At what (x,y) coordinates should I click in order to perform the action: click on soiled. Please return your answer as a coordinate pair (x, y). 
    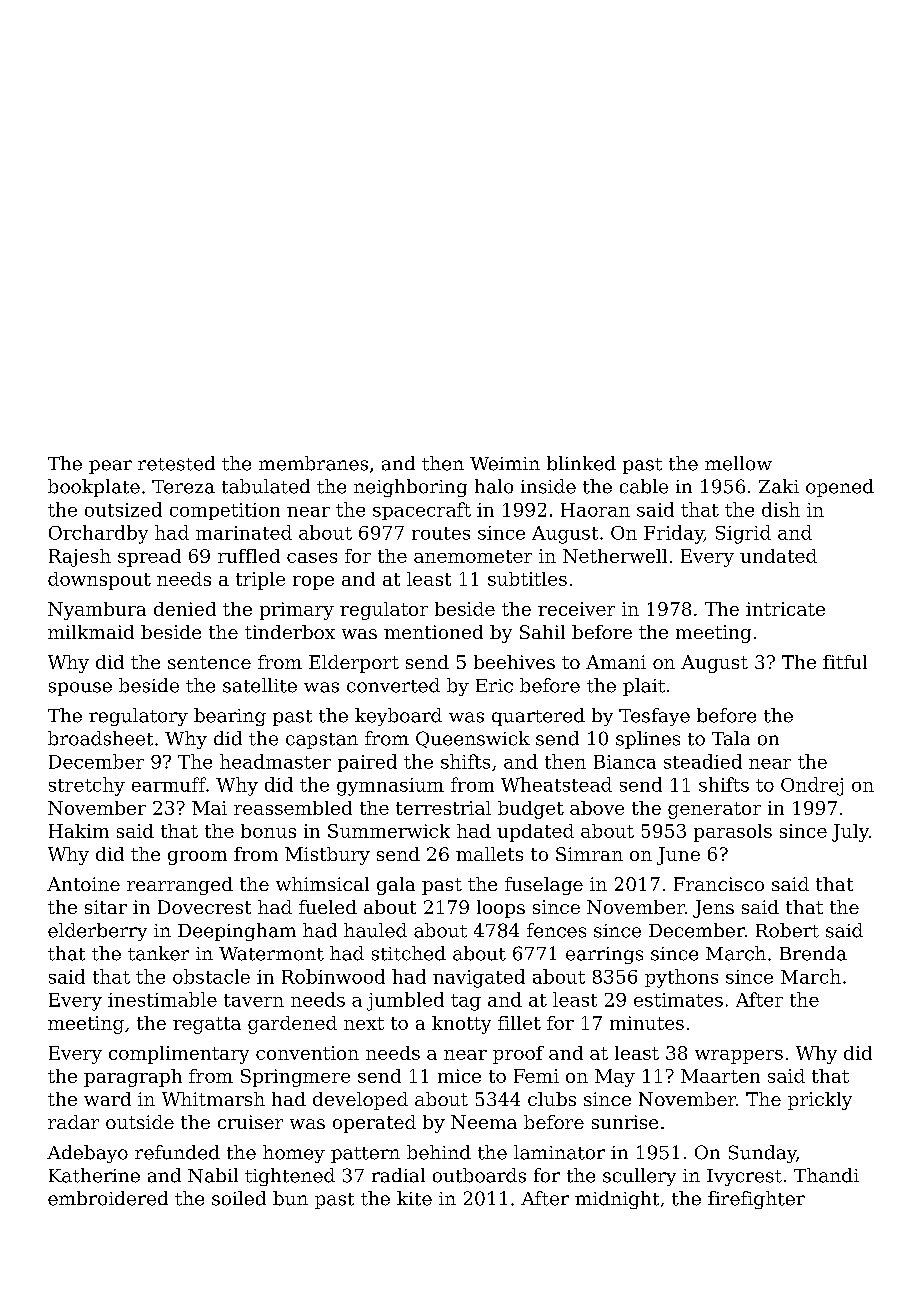
    Looking at the image, I should click on (239, 1198).
